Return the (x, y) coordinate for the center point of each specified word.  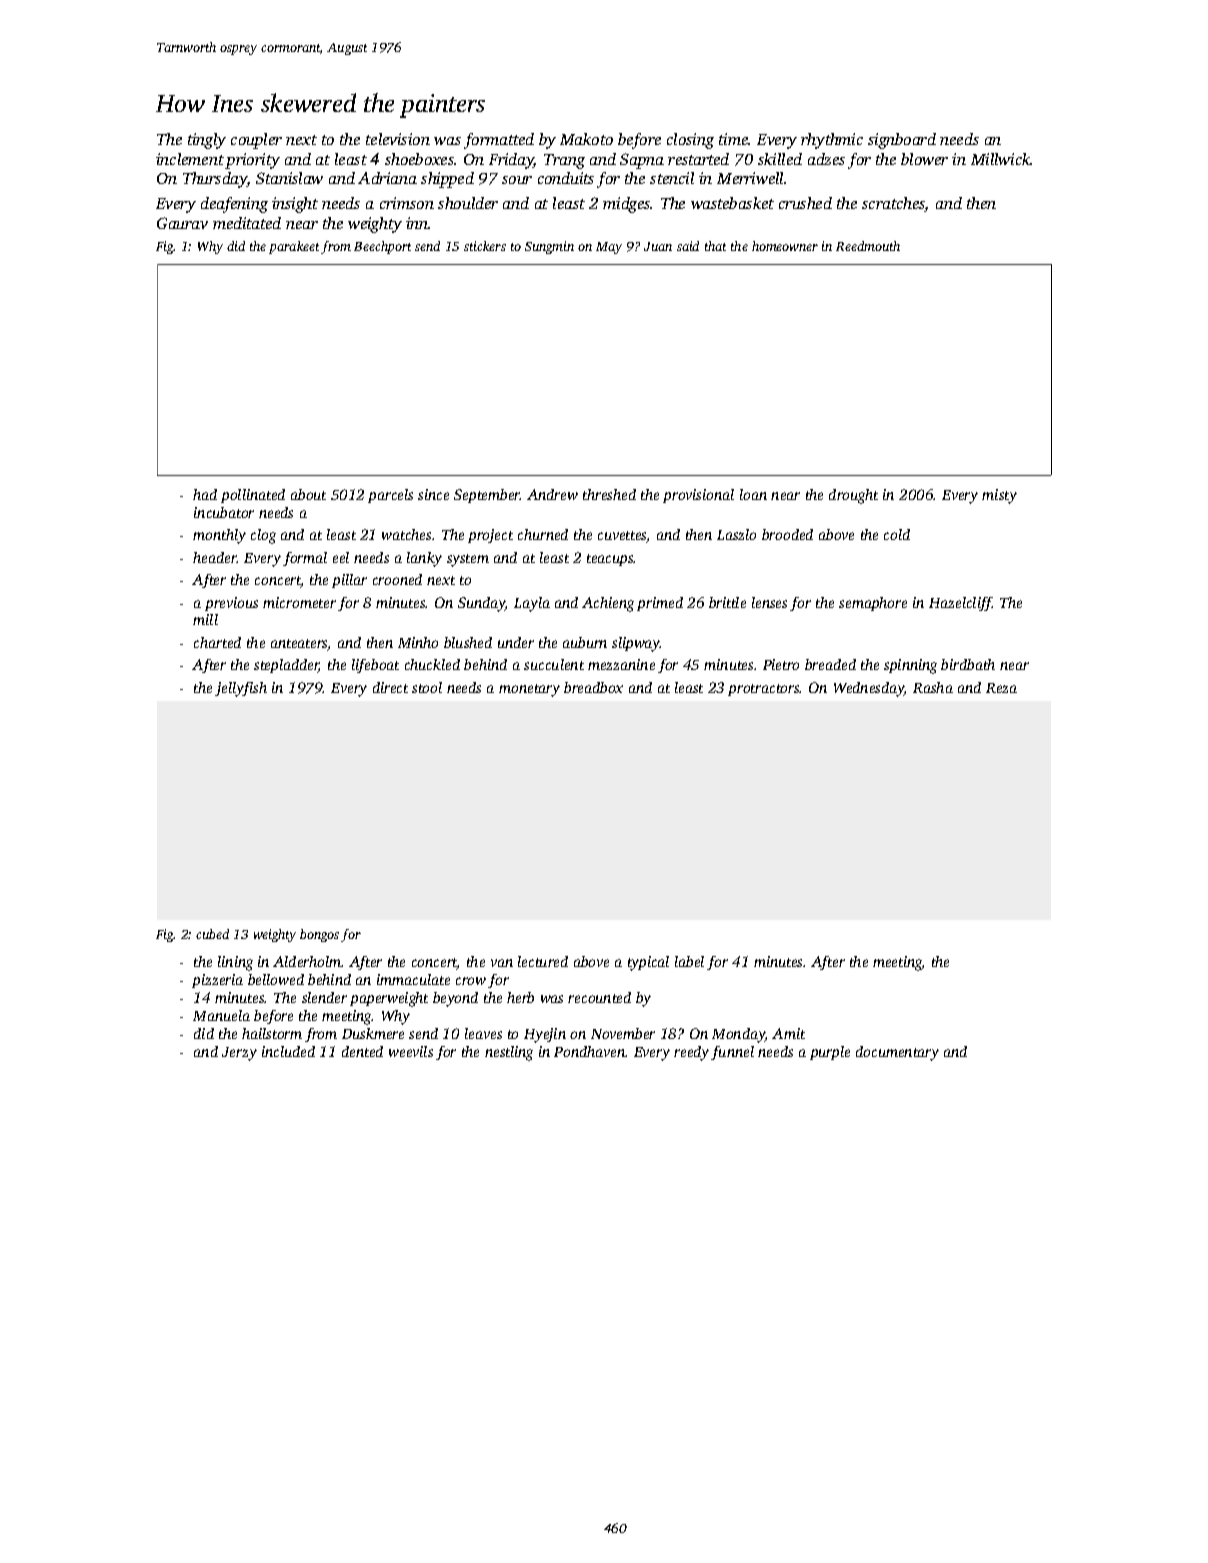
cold (897, 534)
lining (235, 963)
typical (648, 963)
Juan (658, 246)
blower (924, 159)
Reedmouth (868, 246)
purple (830, 1053)
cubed (212, 934)
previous (231, 604)
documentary (897, 1053)
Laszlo (736, 534)
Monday (738, 1035)
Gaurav (182, 223)
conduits (566, 178)
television (398, 139)
